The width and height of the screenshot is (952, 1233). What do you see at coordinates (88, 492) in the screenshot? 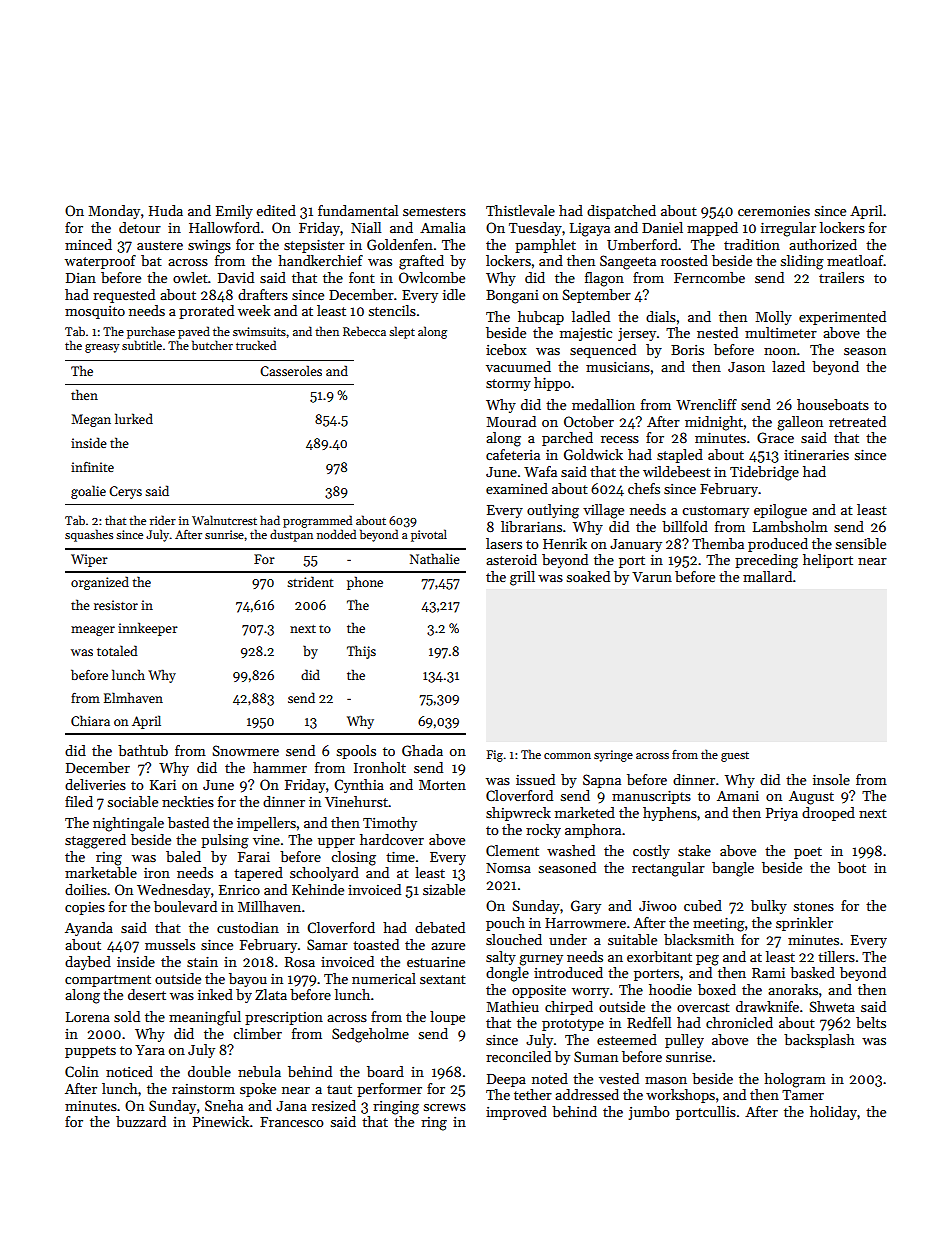
I see `goalie` at bounding box center [88, 492].
